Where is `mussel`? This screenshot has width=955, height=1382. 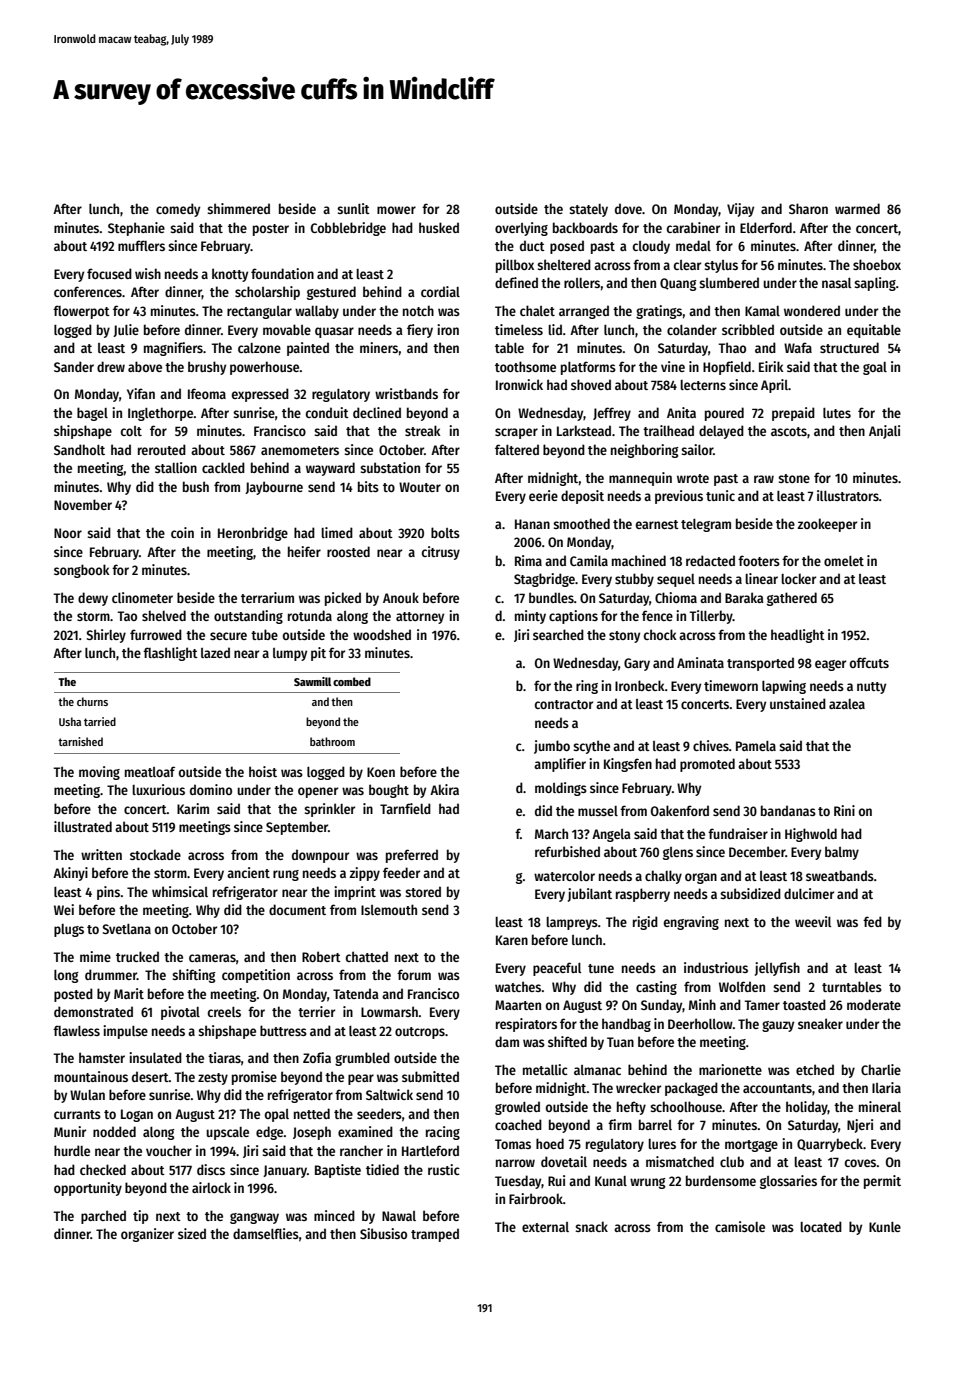 mussel is located at coordinates (598, 811).
